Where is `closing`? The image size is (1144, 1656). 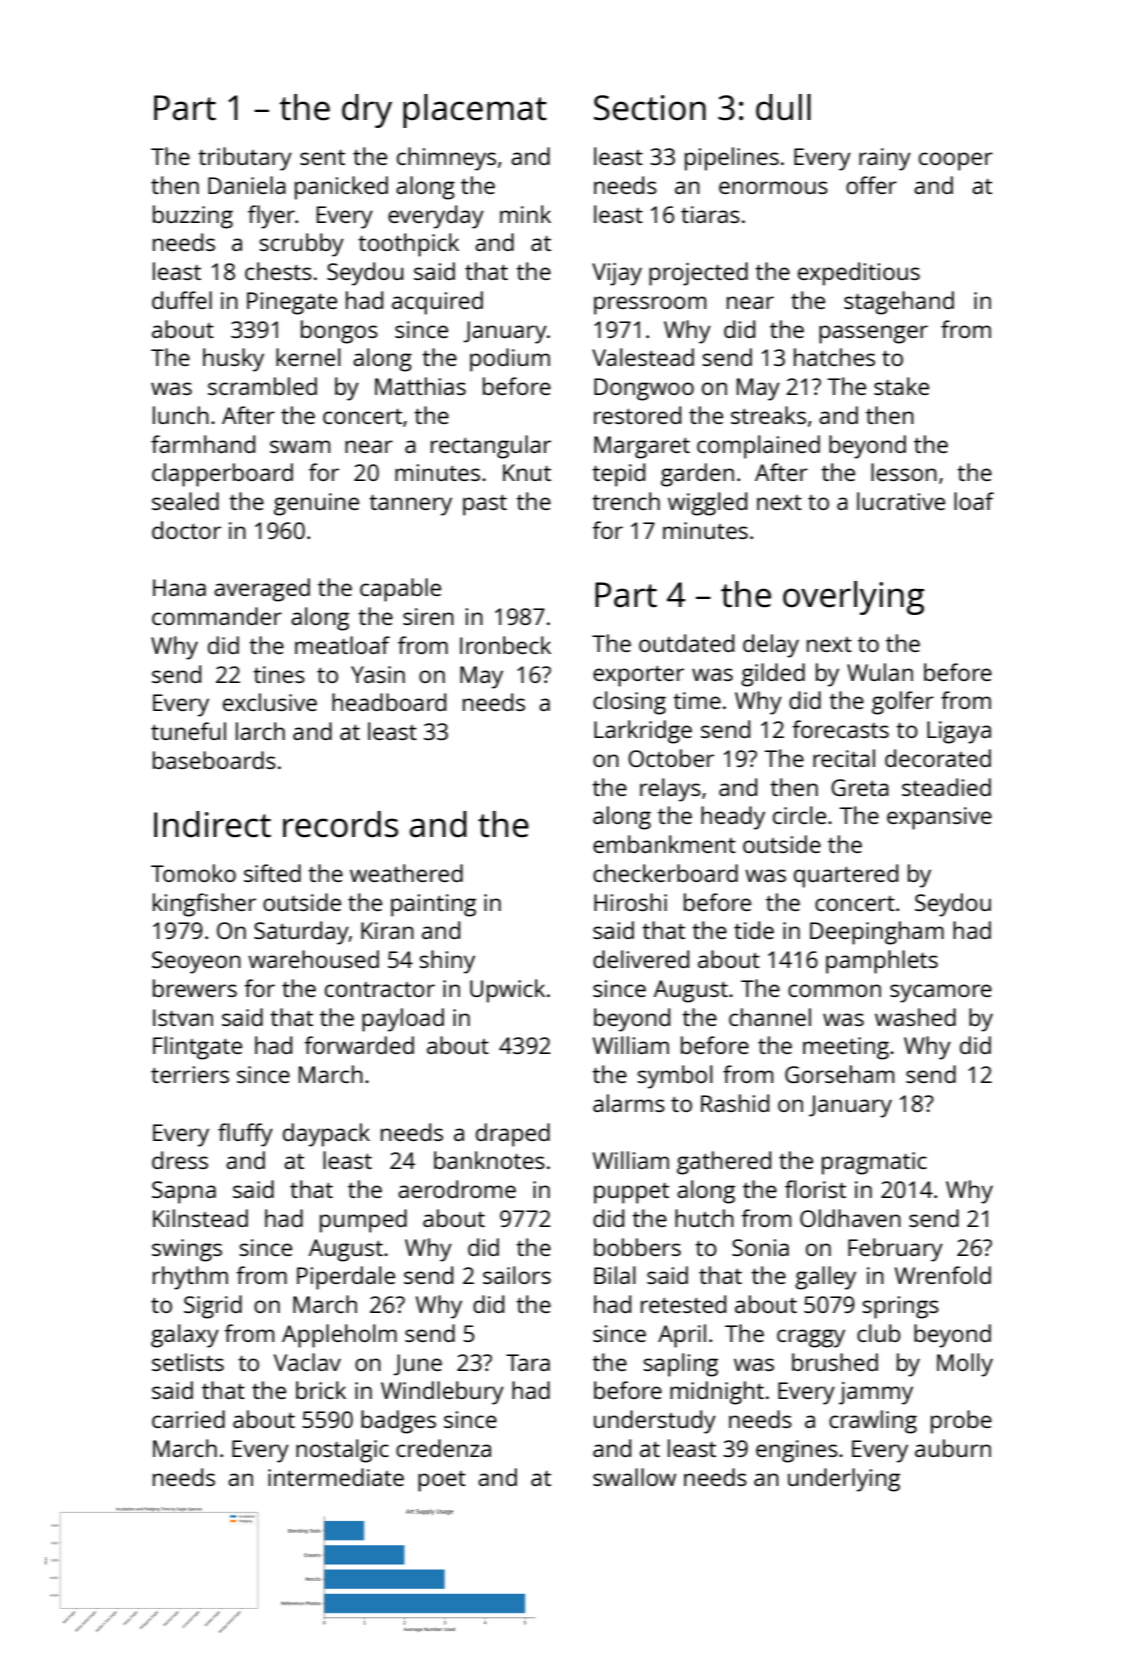
closing is located at coordinates (629, 703).
